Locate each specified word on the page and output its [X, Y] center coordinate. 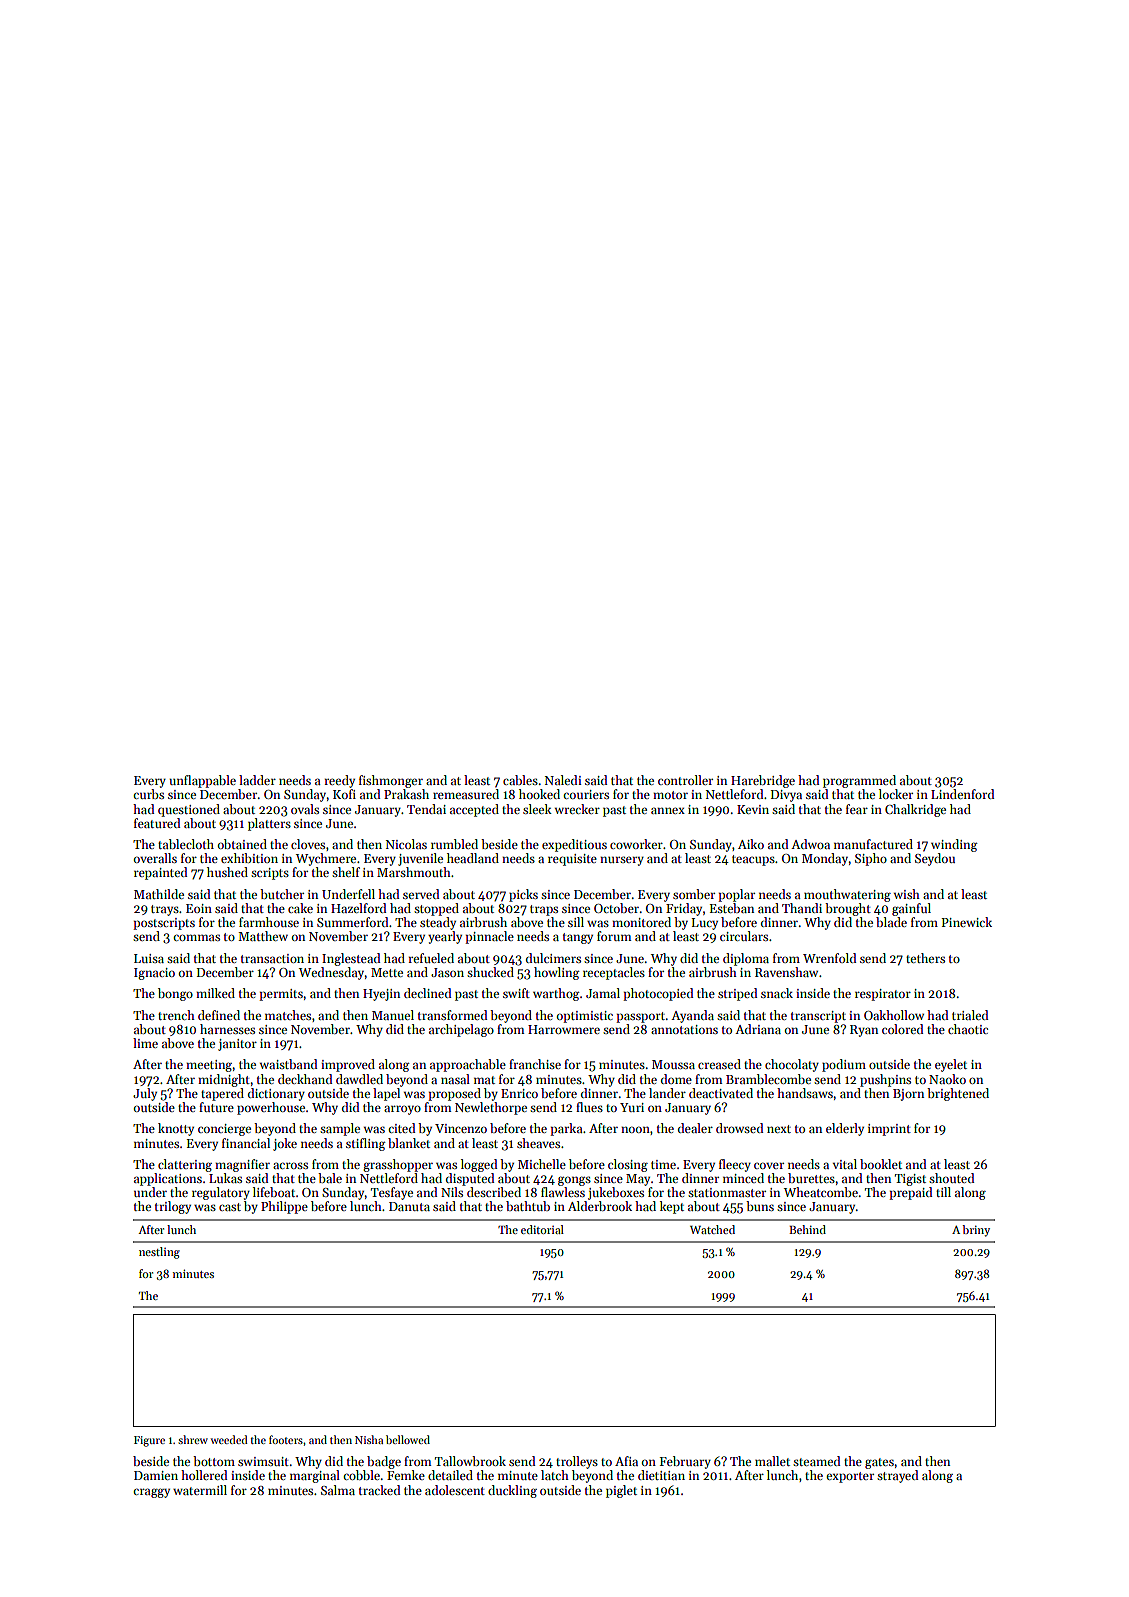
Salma [338, 1490]
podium [844, 1065]
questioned [189, 810]
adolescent [455, 1490]
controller [685, 780]
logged [479, 1165]
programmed [859, 781]
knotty [176, 1129]
